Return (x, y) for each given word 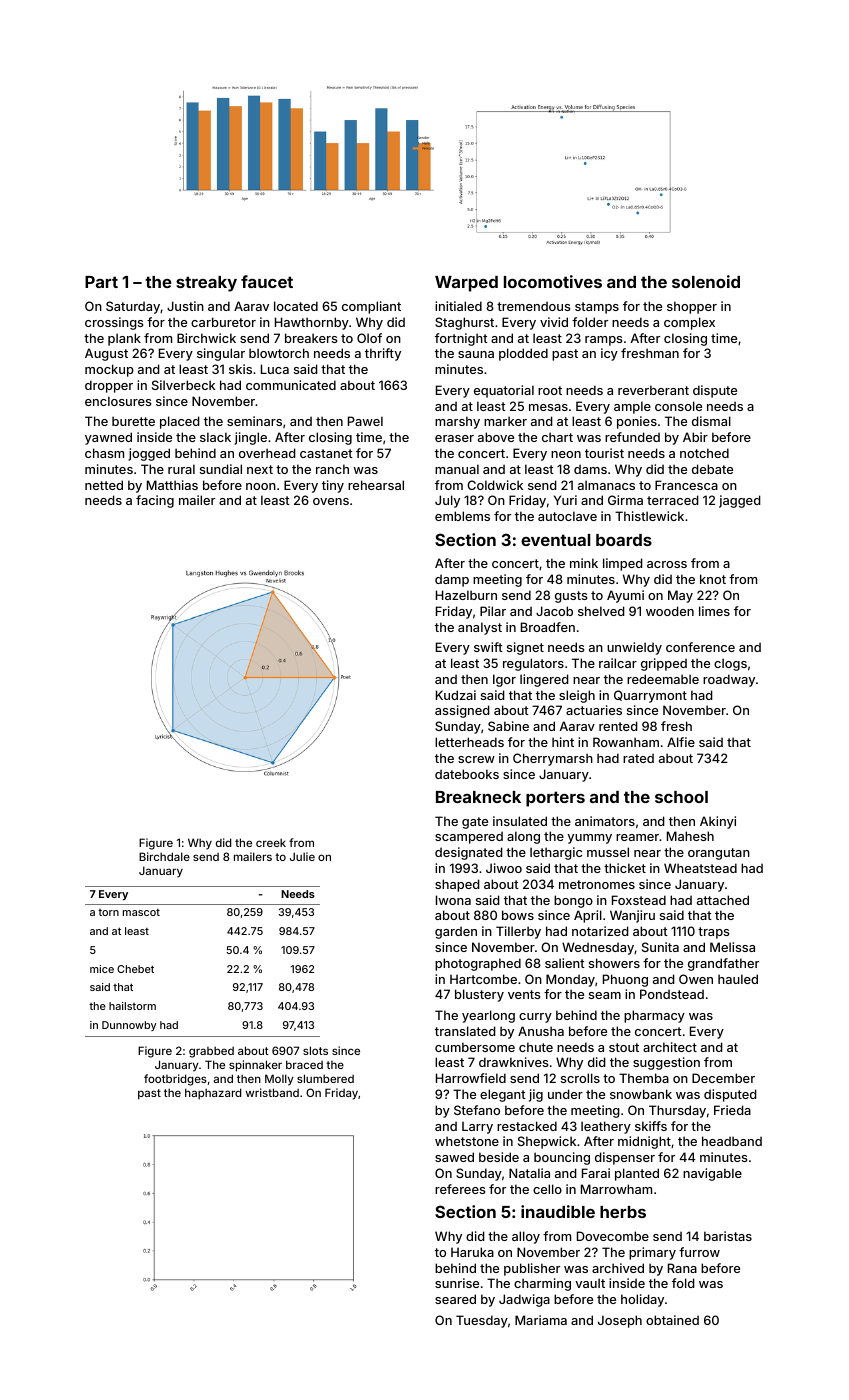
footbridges (175, 1080)
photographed (478, 964)
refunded (632, 437)
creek (271, 842)
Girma (625, 500)
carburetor (223, 322)
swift (488, 647)
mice (102, 969)
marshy (457, 422)
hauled (738, 979)
